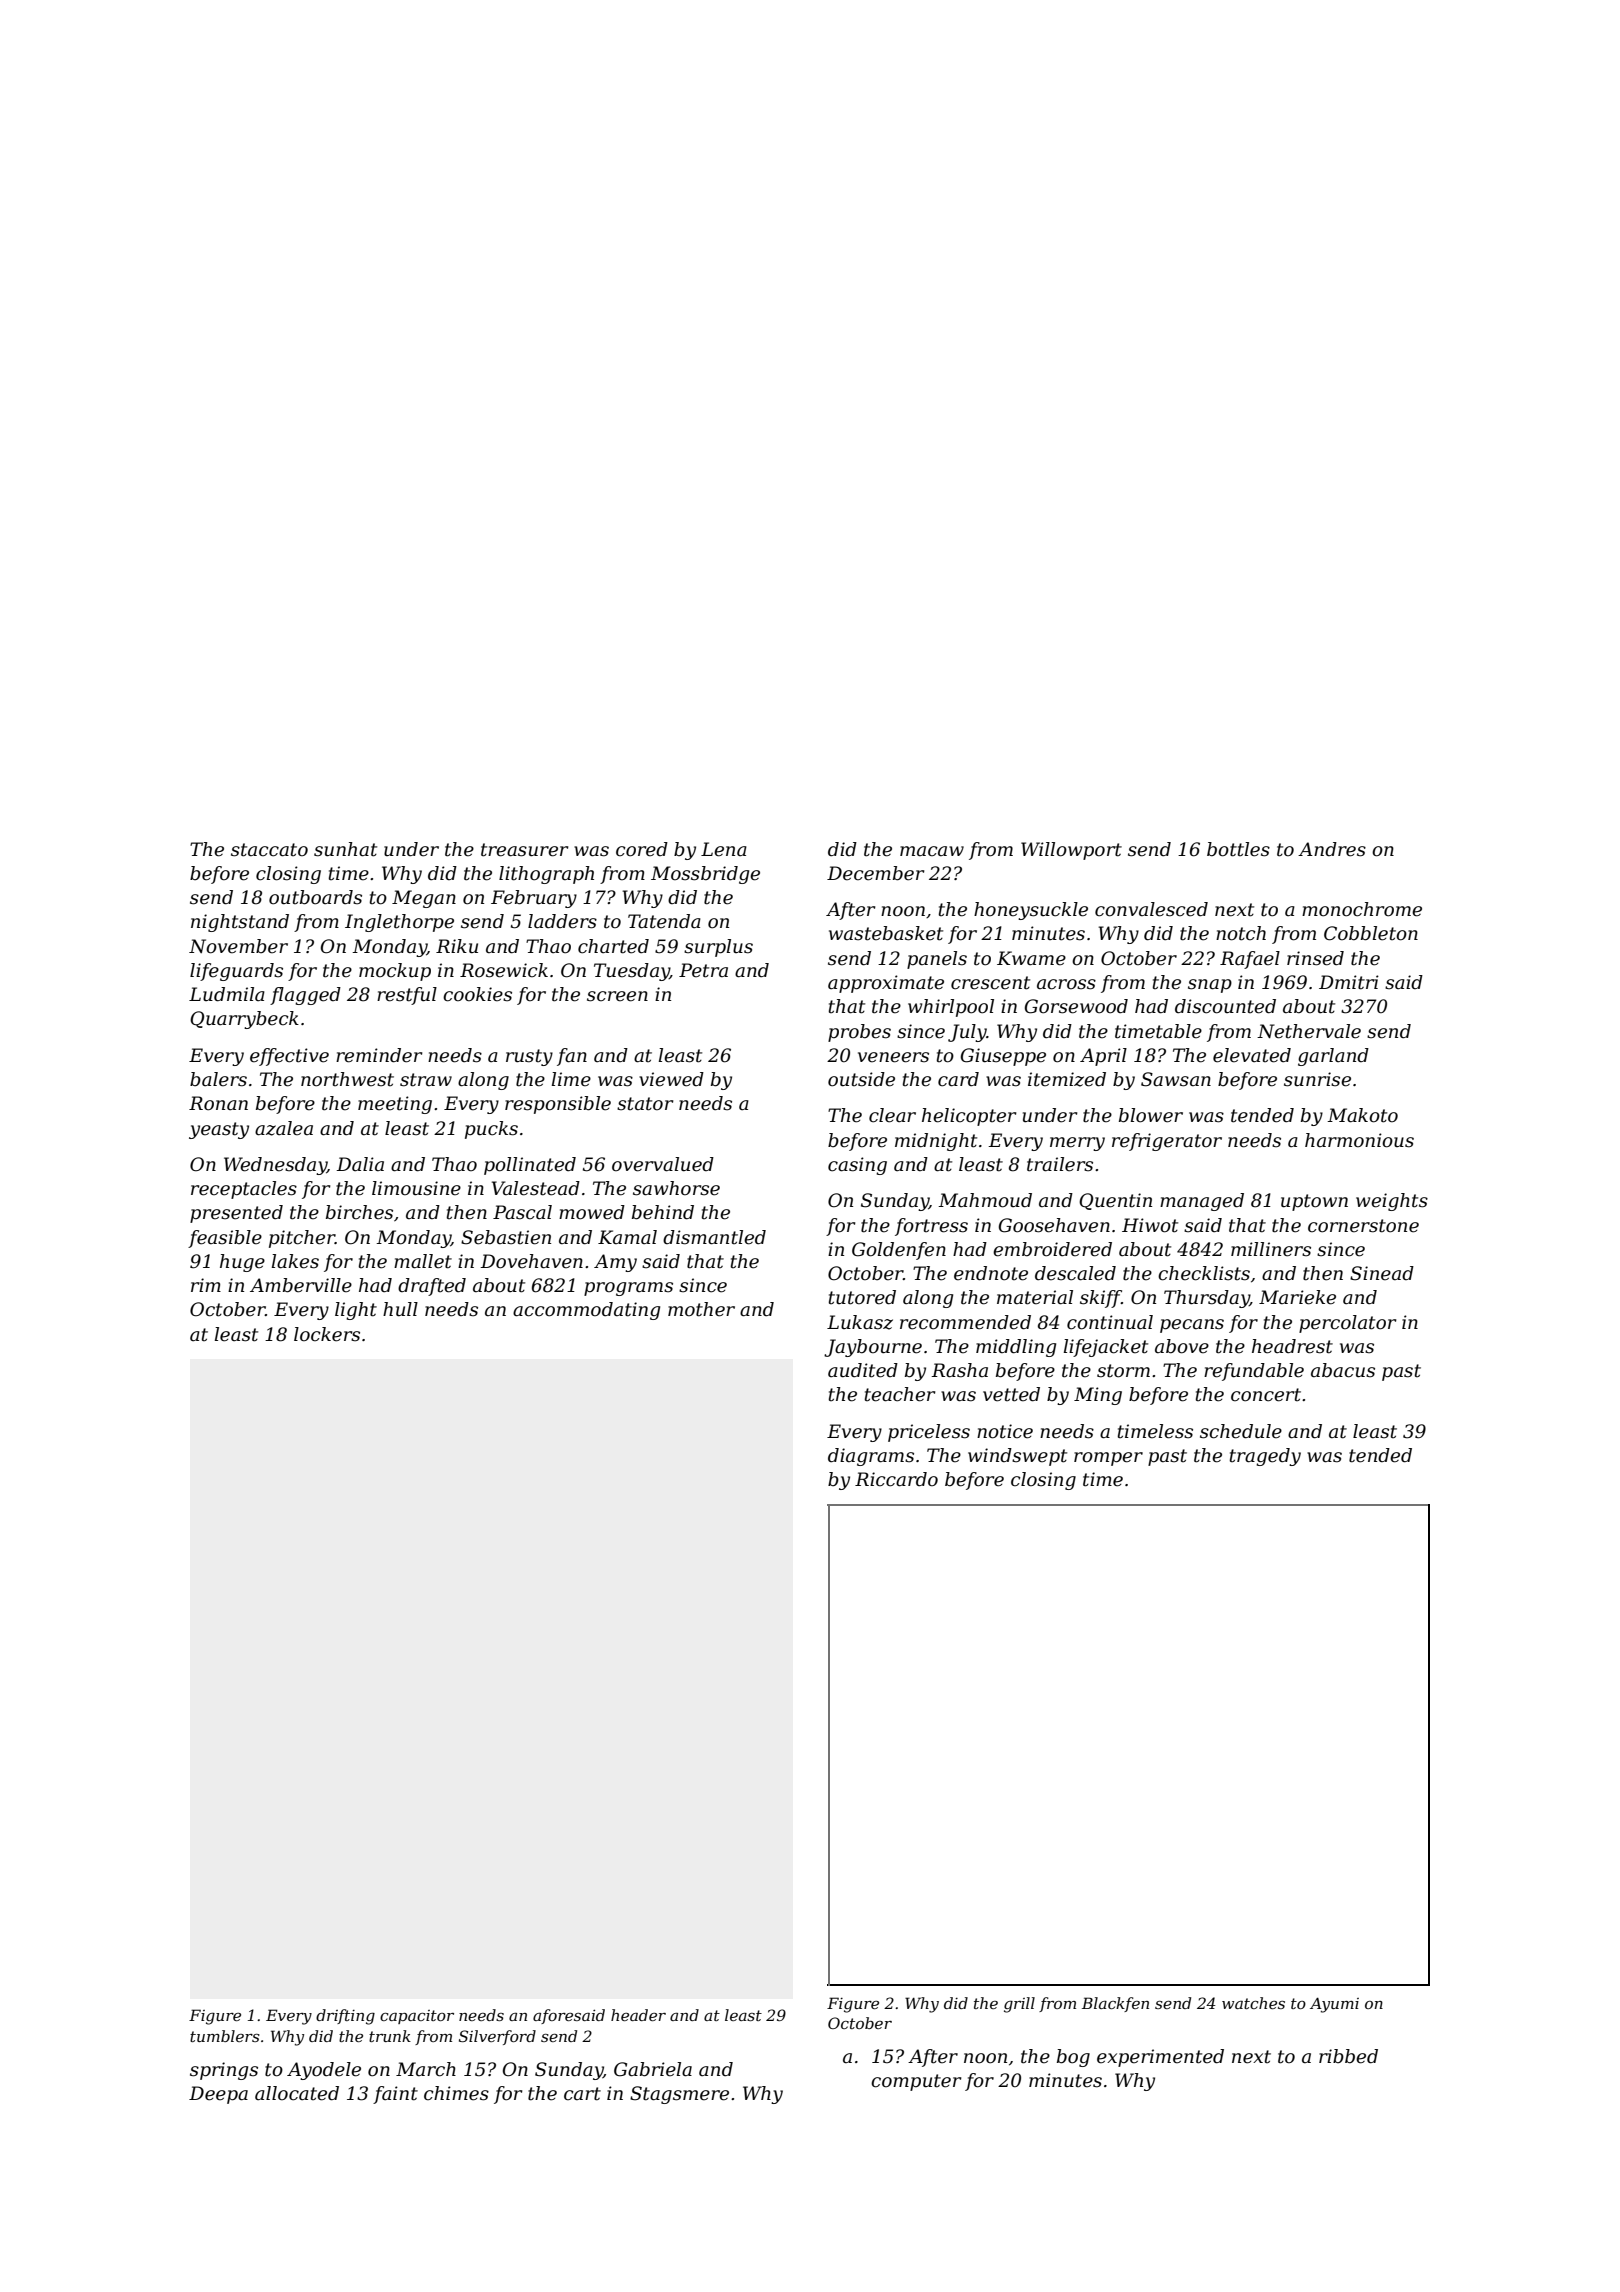 The height and width of the page is (2292, 1620). Describe the element at coordinates (638, 2015) in the page. I see `header` at that location.
